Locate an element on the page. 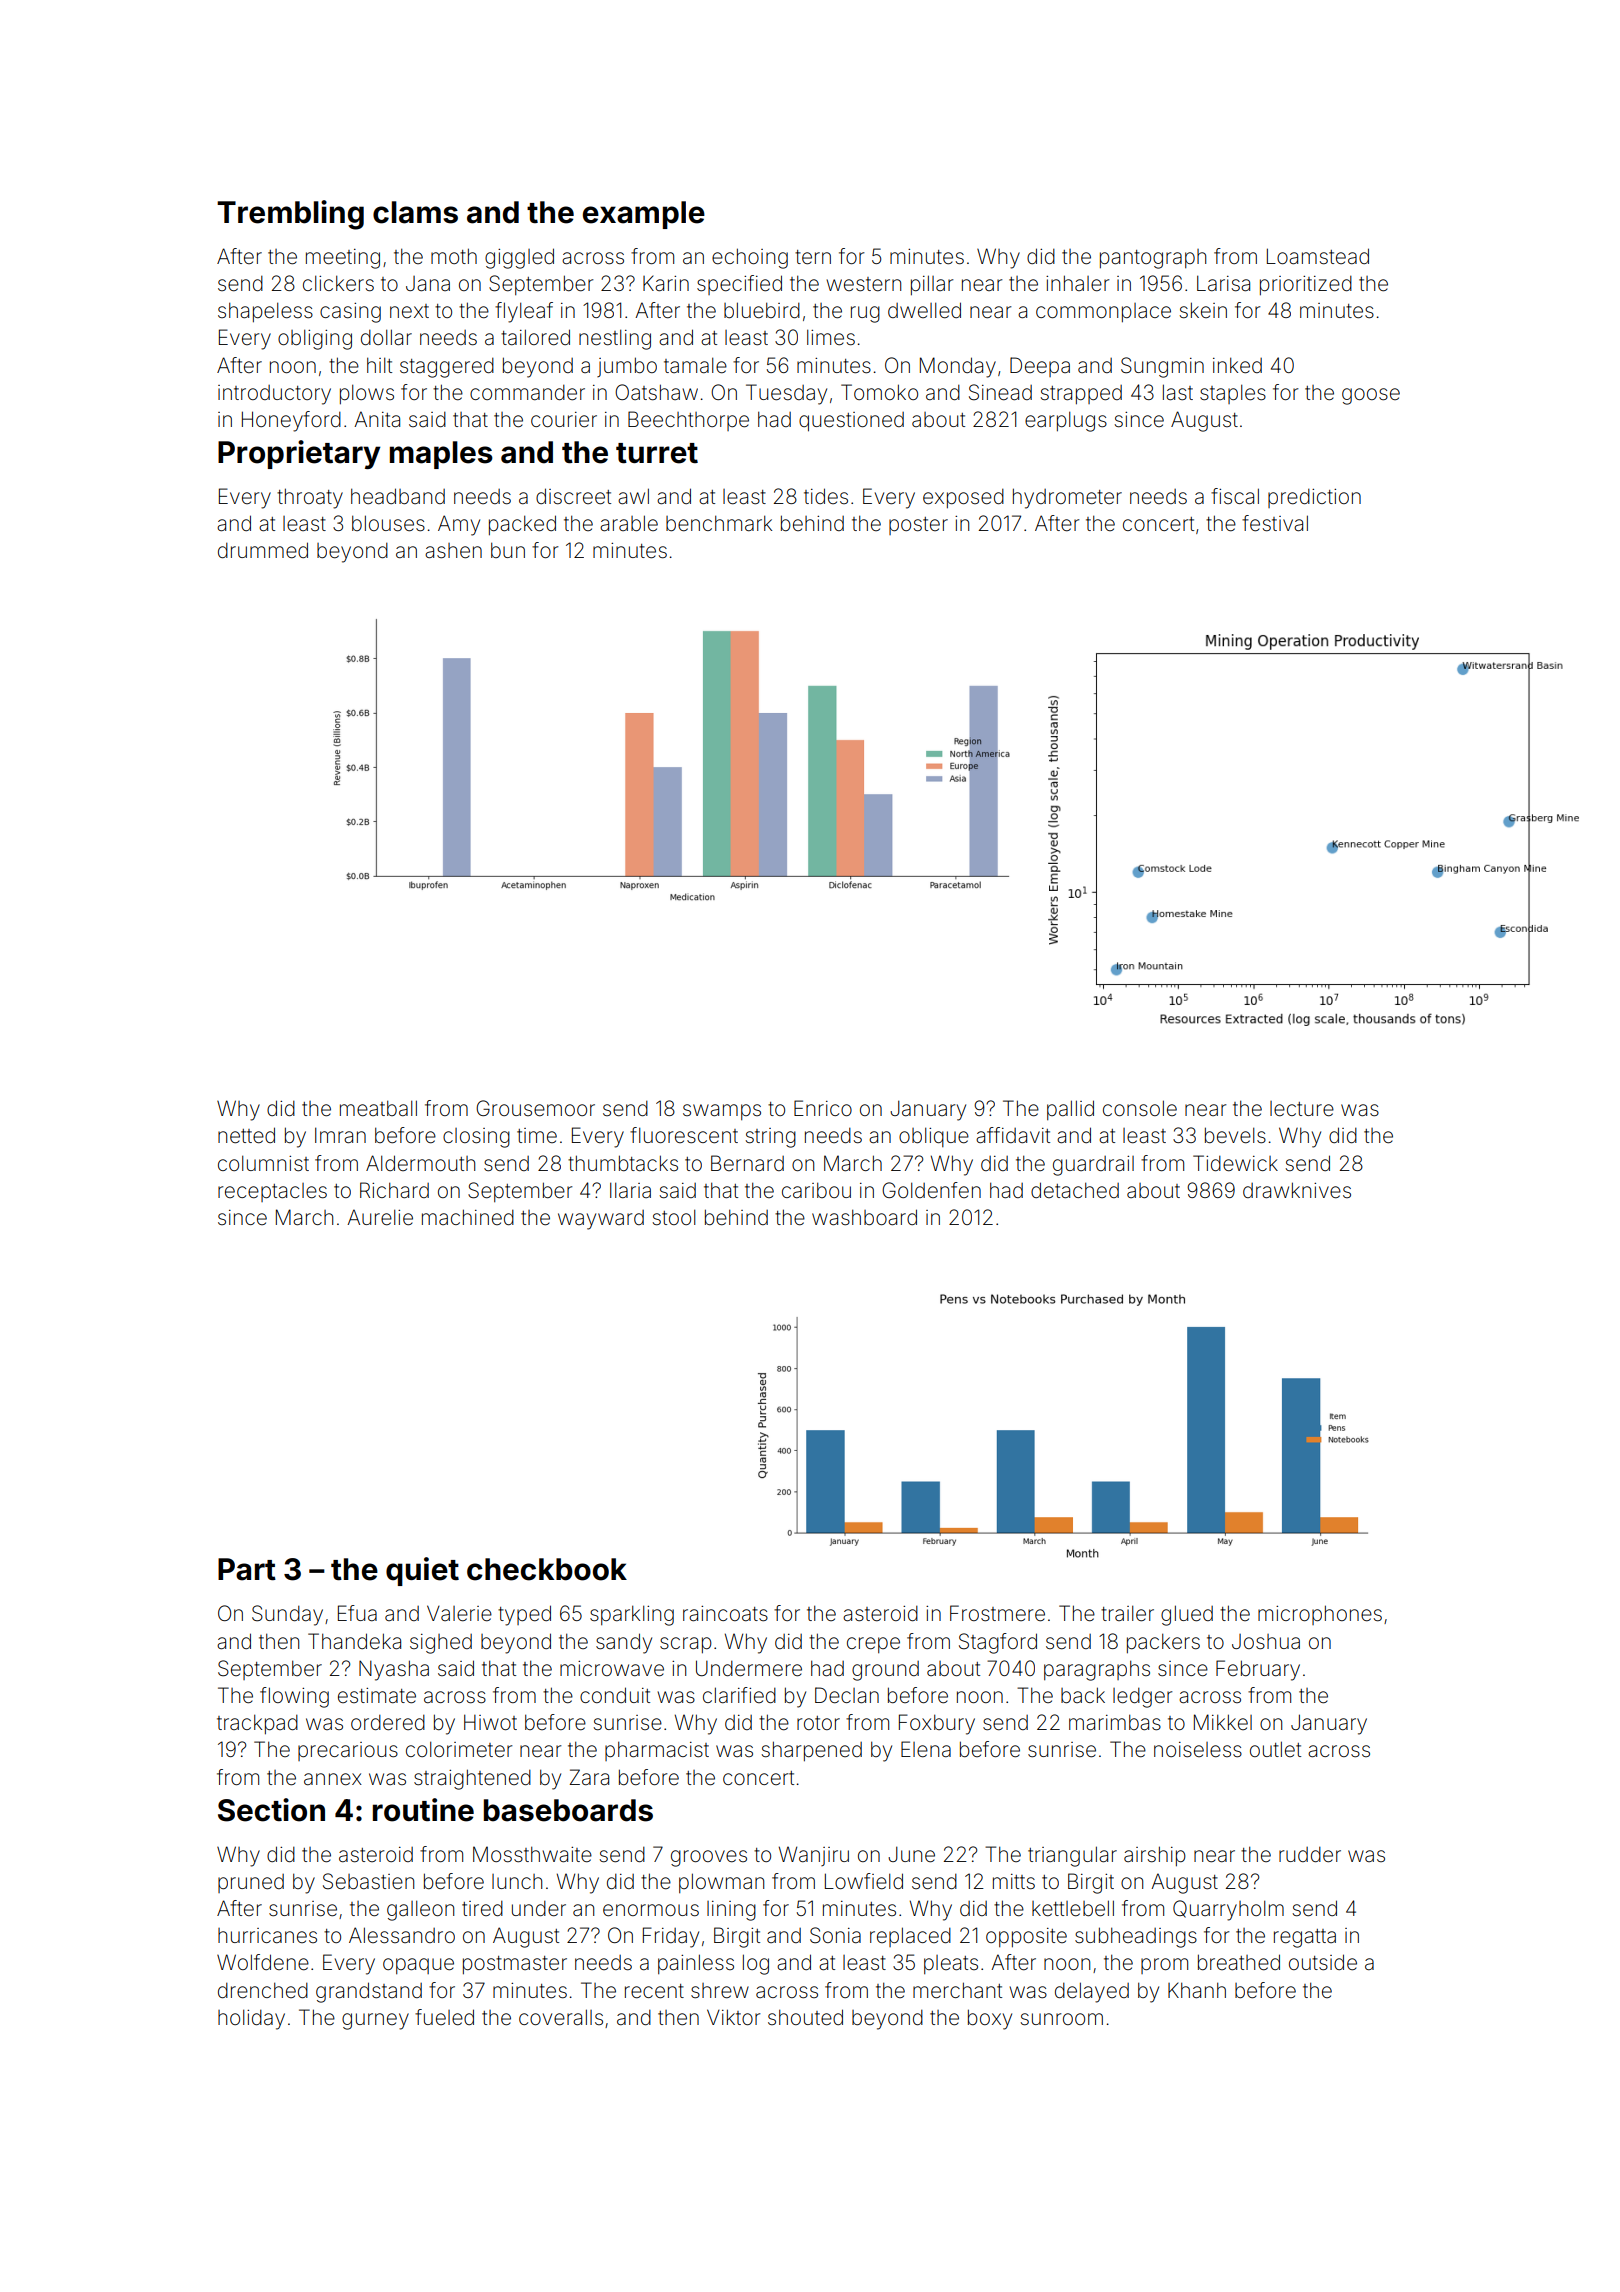 The height and width of the page is (2292, 1620). Trembling is located at coordinates (290, 215).
